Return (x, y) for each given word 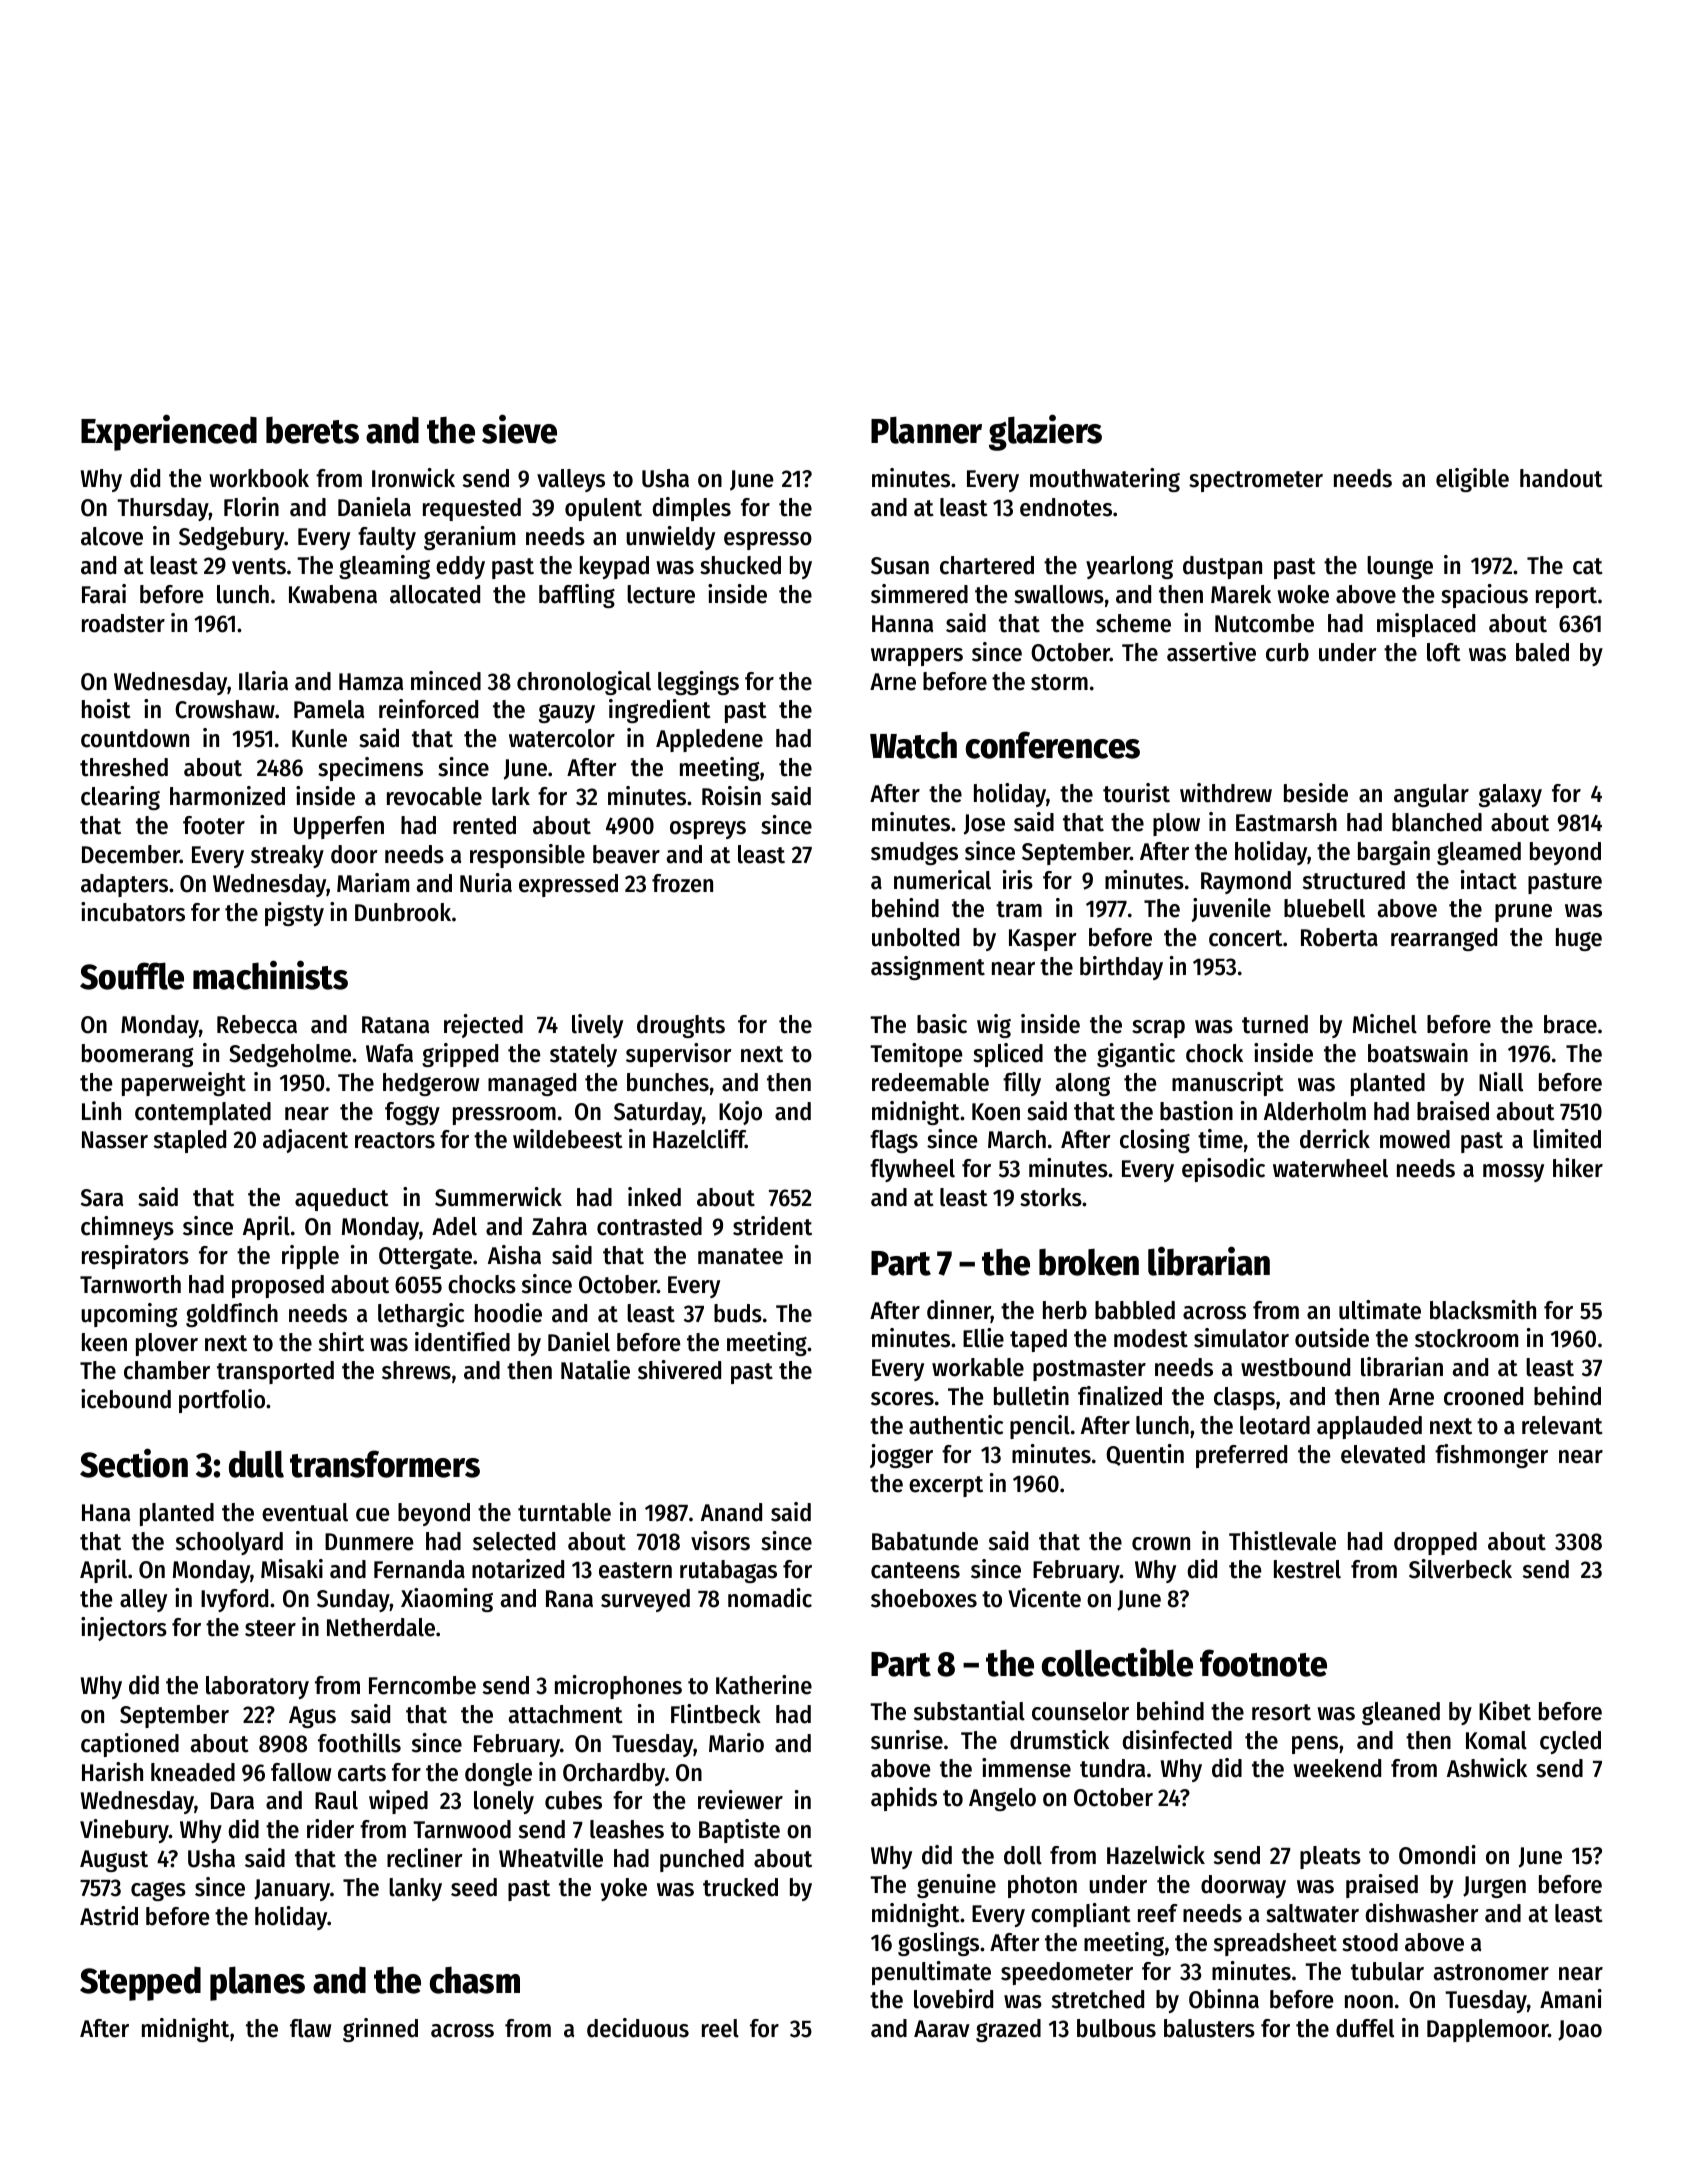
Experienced (169, 432)
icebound (126, 1399)
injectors (124, 1629)
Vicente (1044, 1598)
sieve (519, 429)
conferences (1053, 745)
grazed (1008, 2030)
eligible (1472, 480)
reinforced (428, 709)
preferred (1241, 1456)
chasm (475, 1980)
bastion (1196, 1111)
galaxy (1510, 795)
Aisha (514, 1255)
